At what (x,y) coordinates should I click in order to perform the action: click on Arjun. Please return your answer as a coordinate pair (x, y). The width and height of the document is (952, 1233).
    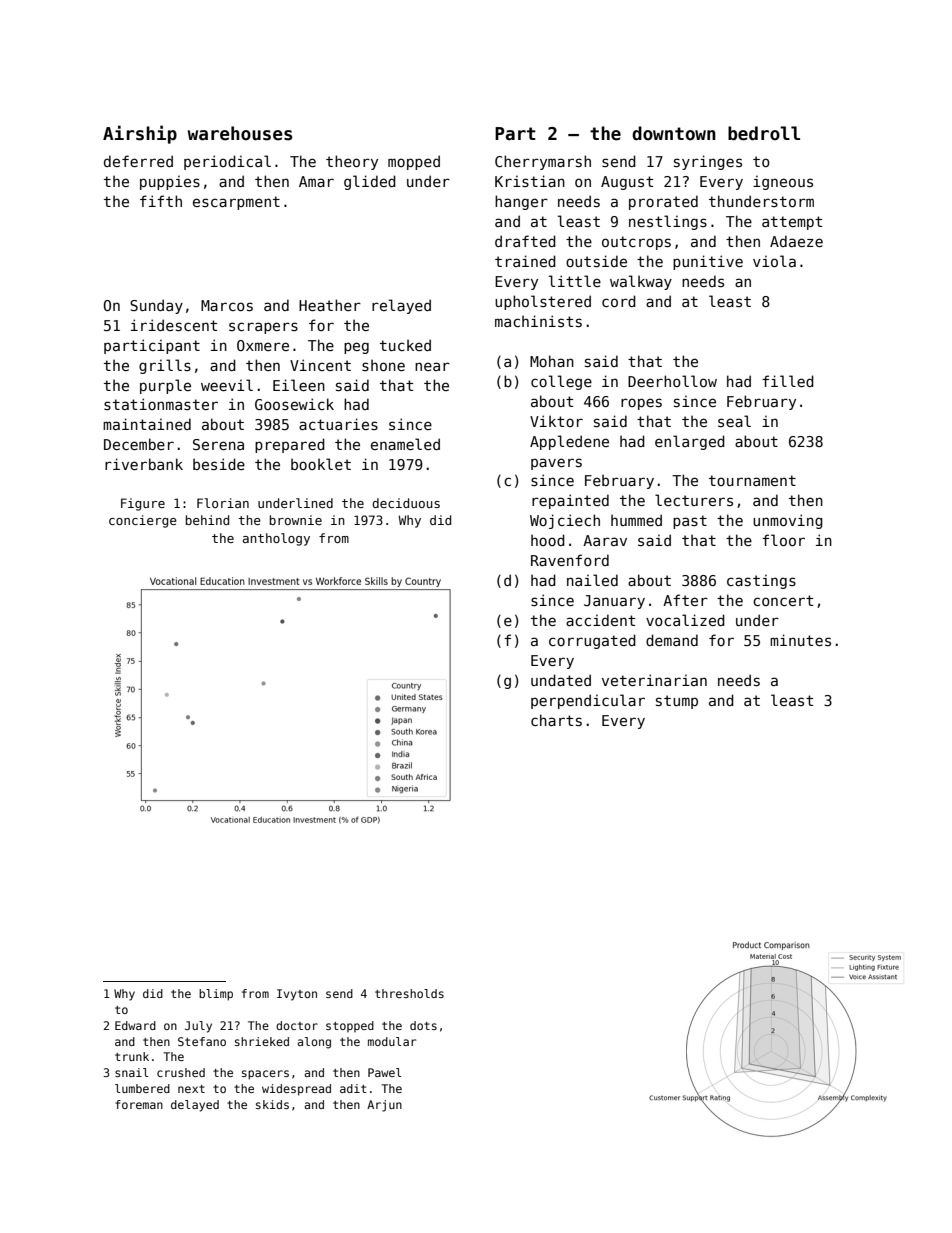
    Looking at the image, I should click on (384, 1106).
